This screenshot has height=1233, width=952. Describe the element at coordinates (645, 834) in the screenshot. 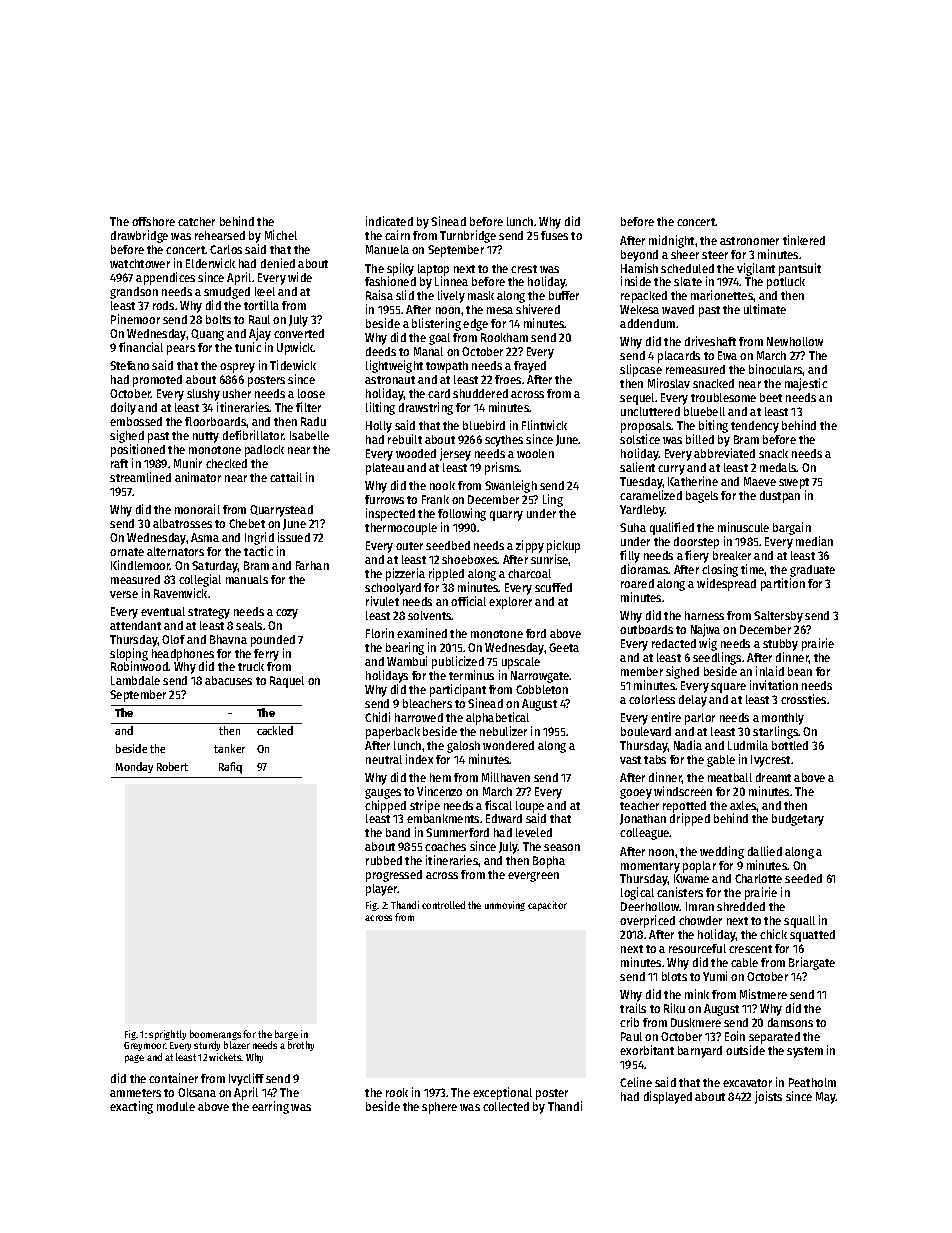

I see `colleague` at that location.
